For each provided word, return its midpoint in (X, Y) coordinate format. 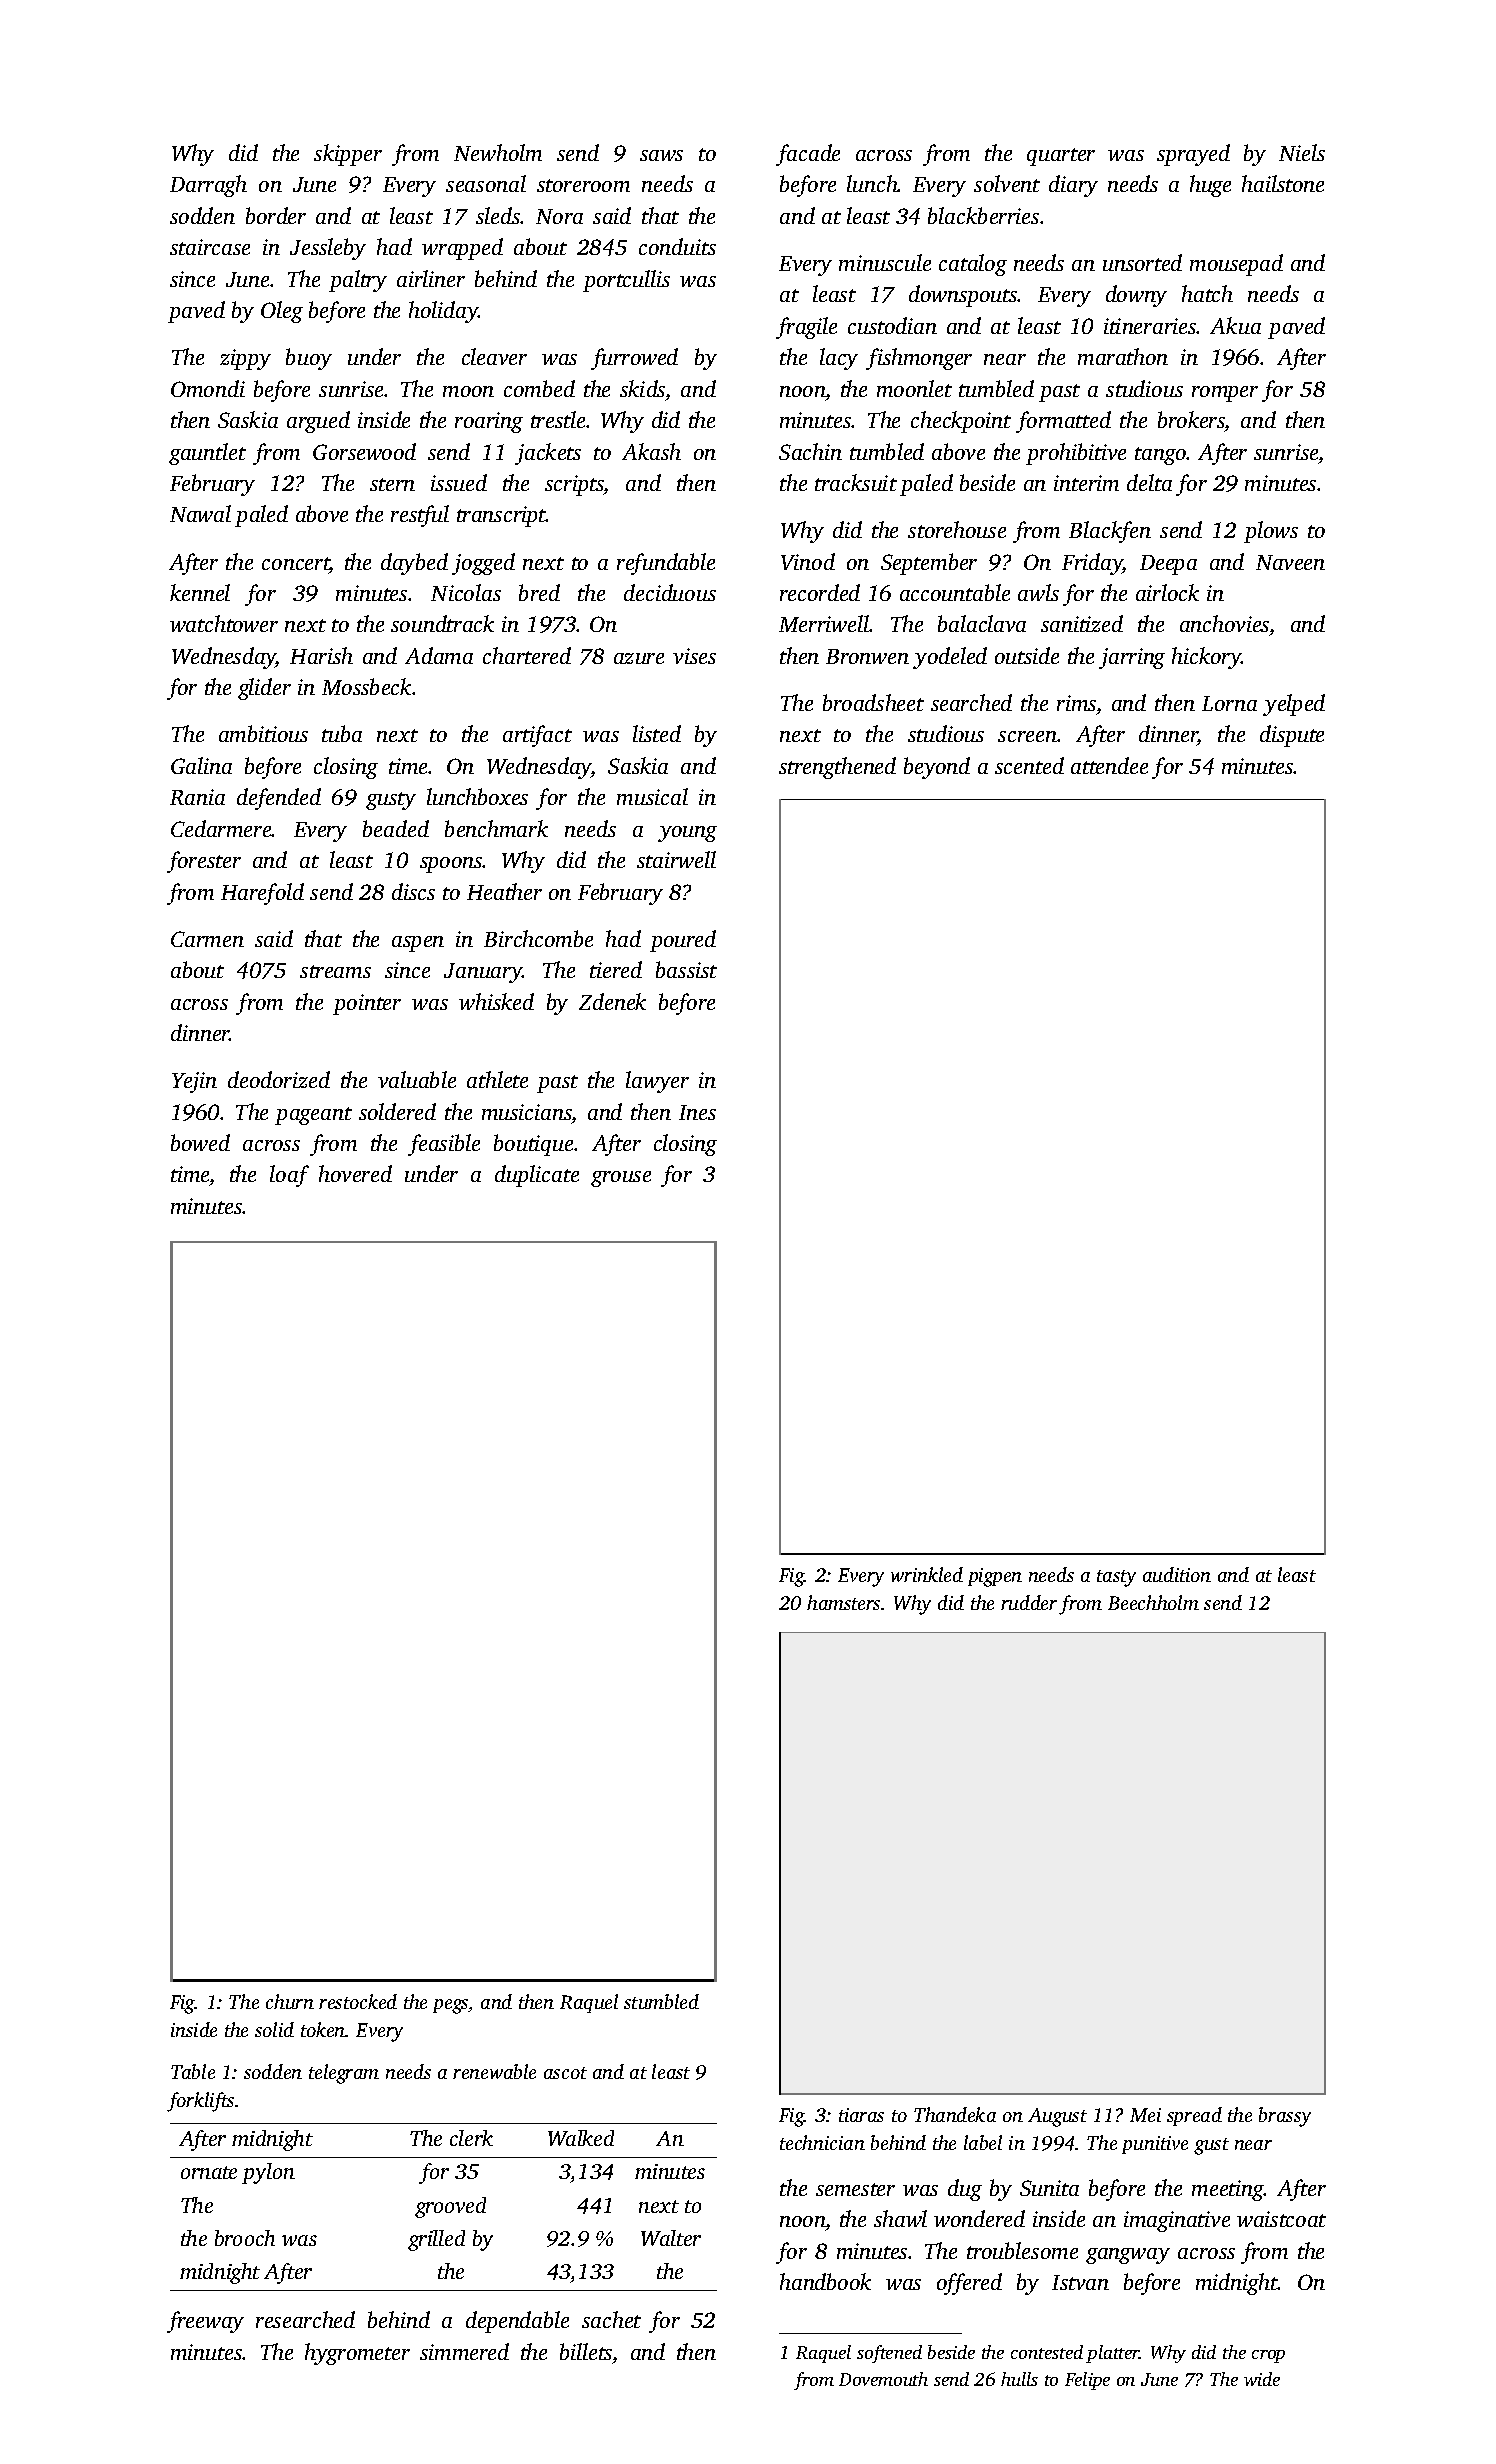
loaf (289, 1176)
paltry (358, 281)
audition (1177, 1574)
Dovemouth (883, 2379)
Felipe (1087, 2381)
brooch (245, 2238)
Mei (1145, 2115)
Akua (1235, 325)
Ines (697, 1112)
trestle (558, 419)
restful (420, 516)
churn (290, 2001)
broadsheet (873, 702)
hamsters (843, 1602)
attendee (1109, 765)
